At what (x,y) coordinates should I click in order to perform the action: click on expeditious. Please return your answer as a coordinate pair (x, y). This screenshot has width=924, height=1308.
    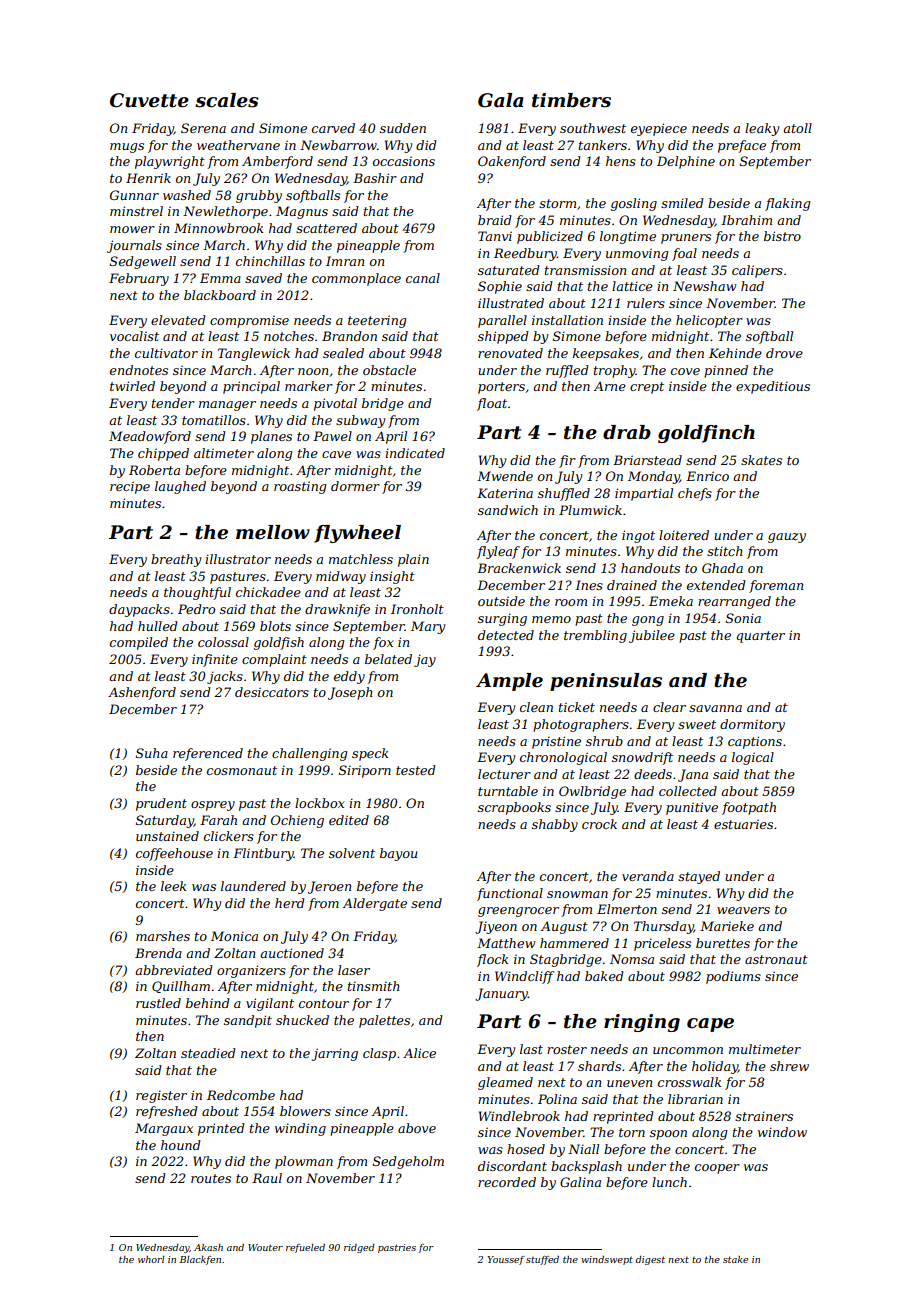
    Looking at the image, I should click on (773, 387).
